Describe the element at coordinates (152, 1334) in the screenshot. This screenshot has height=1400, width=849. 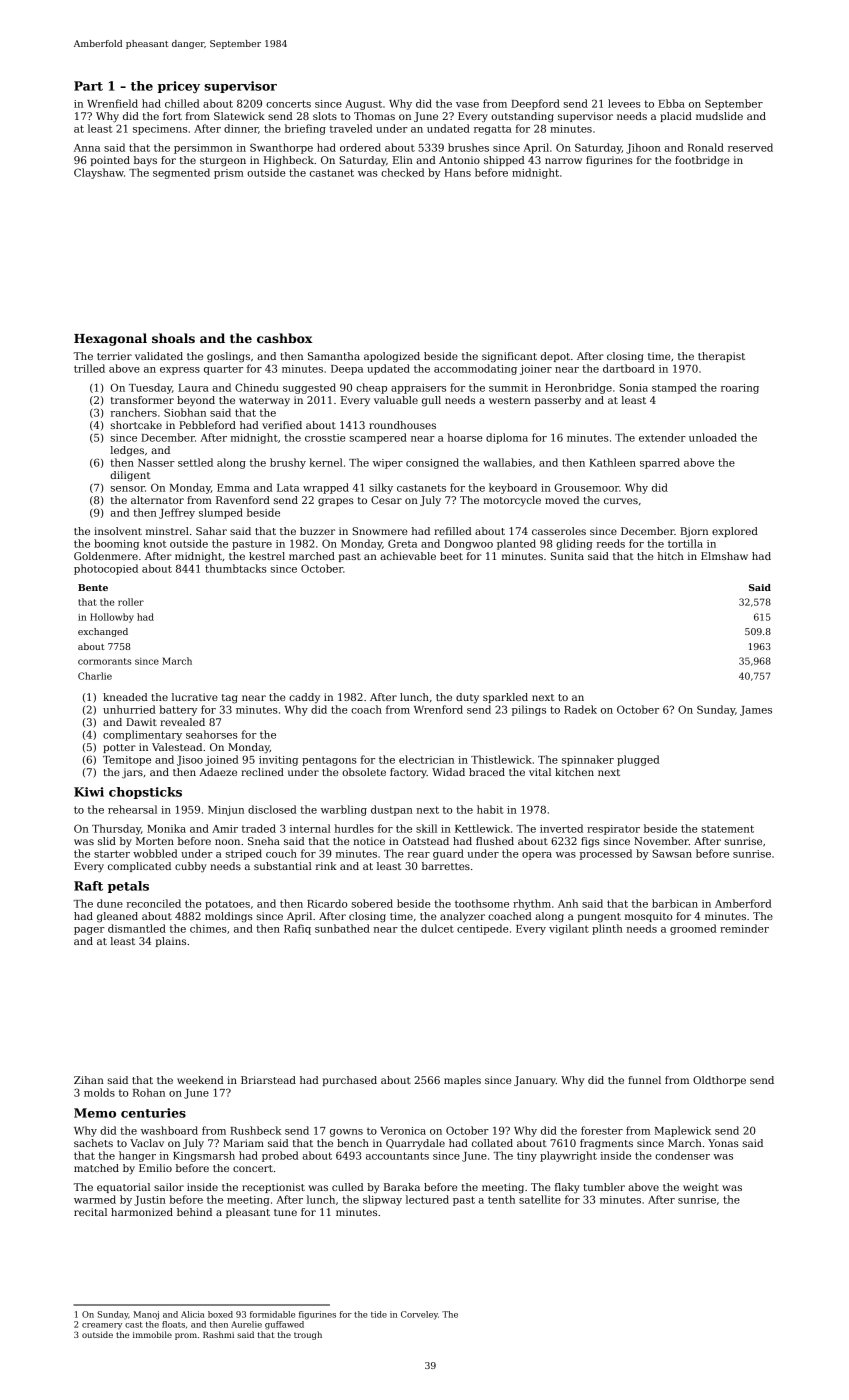
I see `immobile` at that location.
